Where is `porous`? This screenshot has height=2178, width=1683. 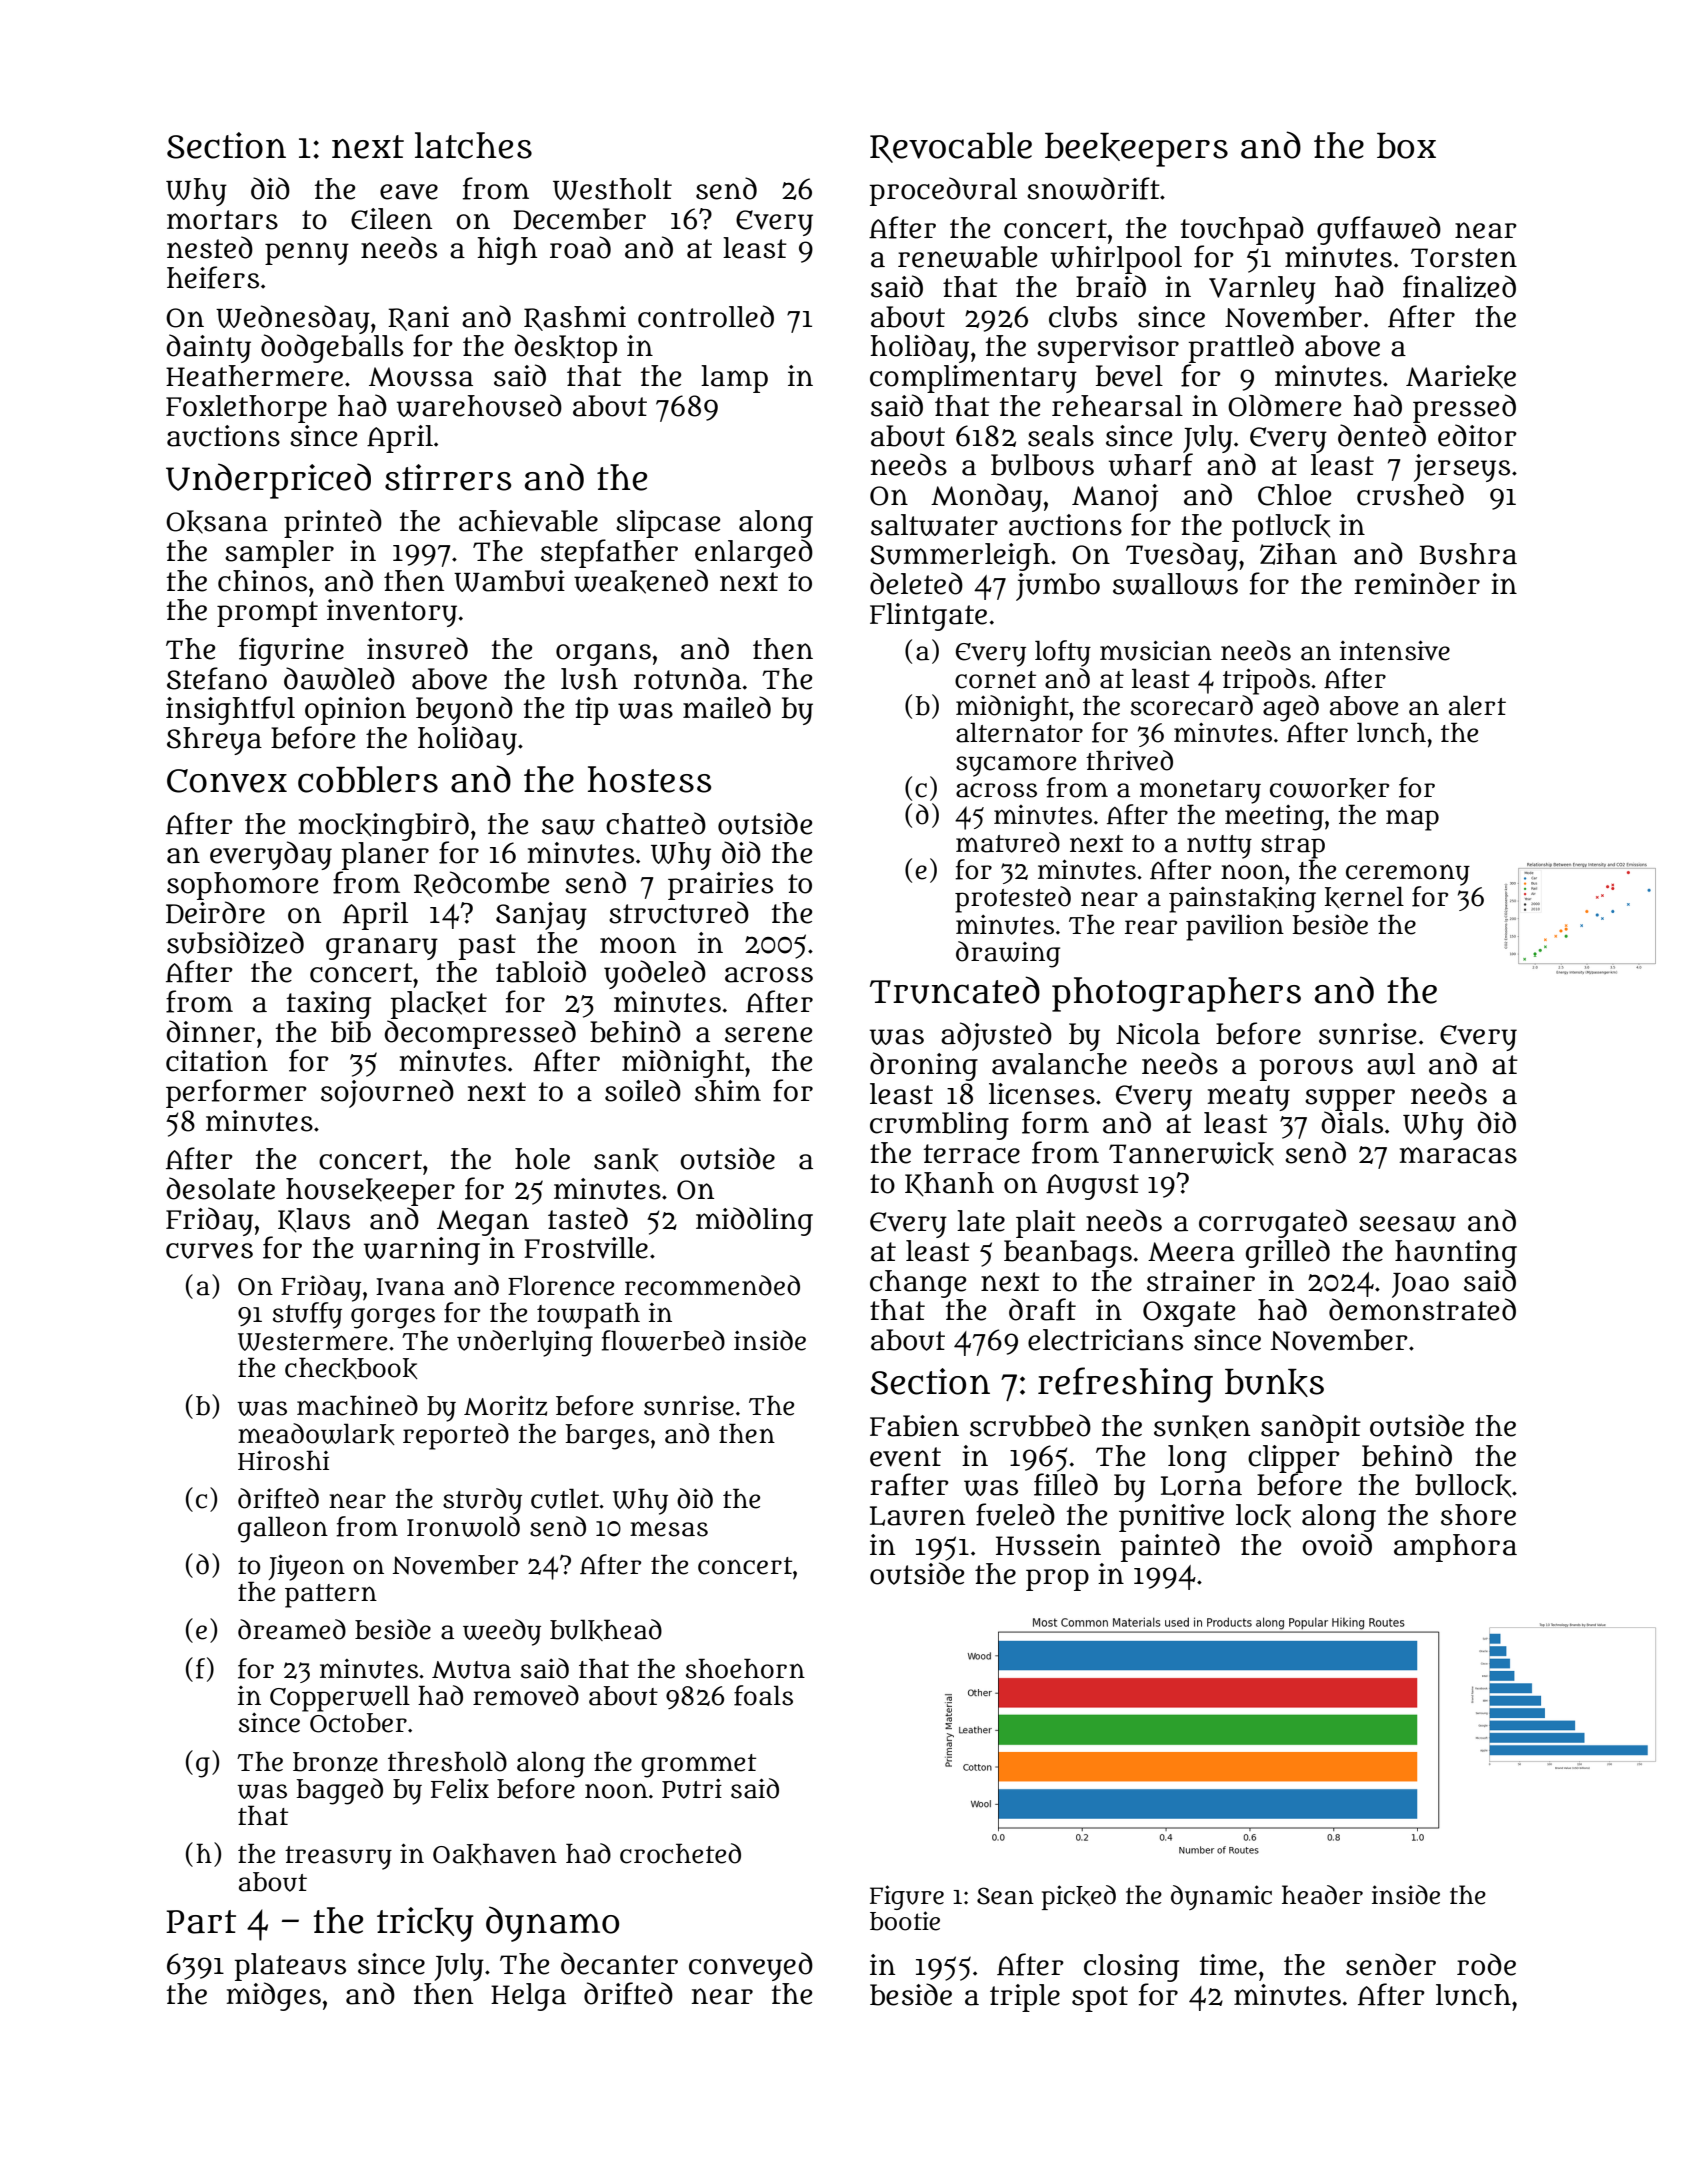
porous is located at coordinates (1306, 1070).
